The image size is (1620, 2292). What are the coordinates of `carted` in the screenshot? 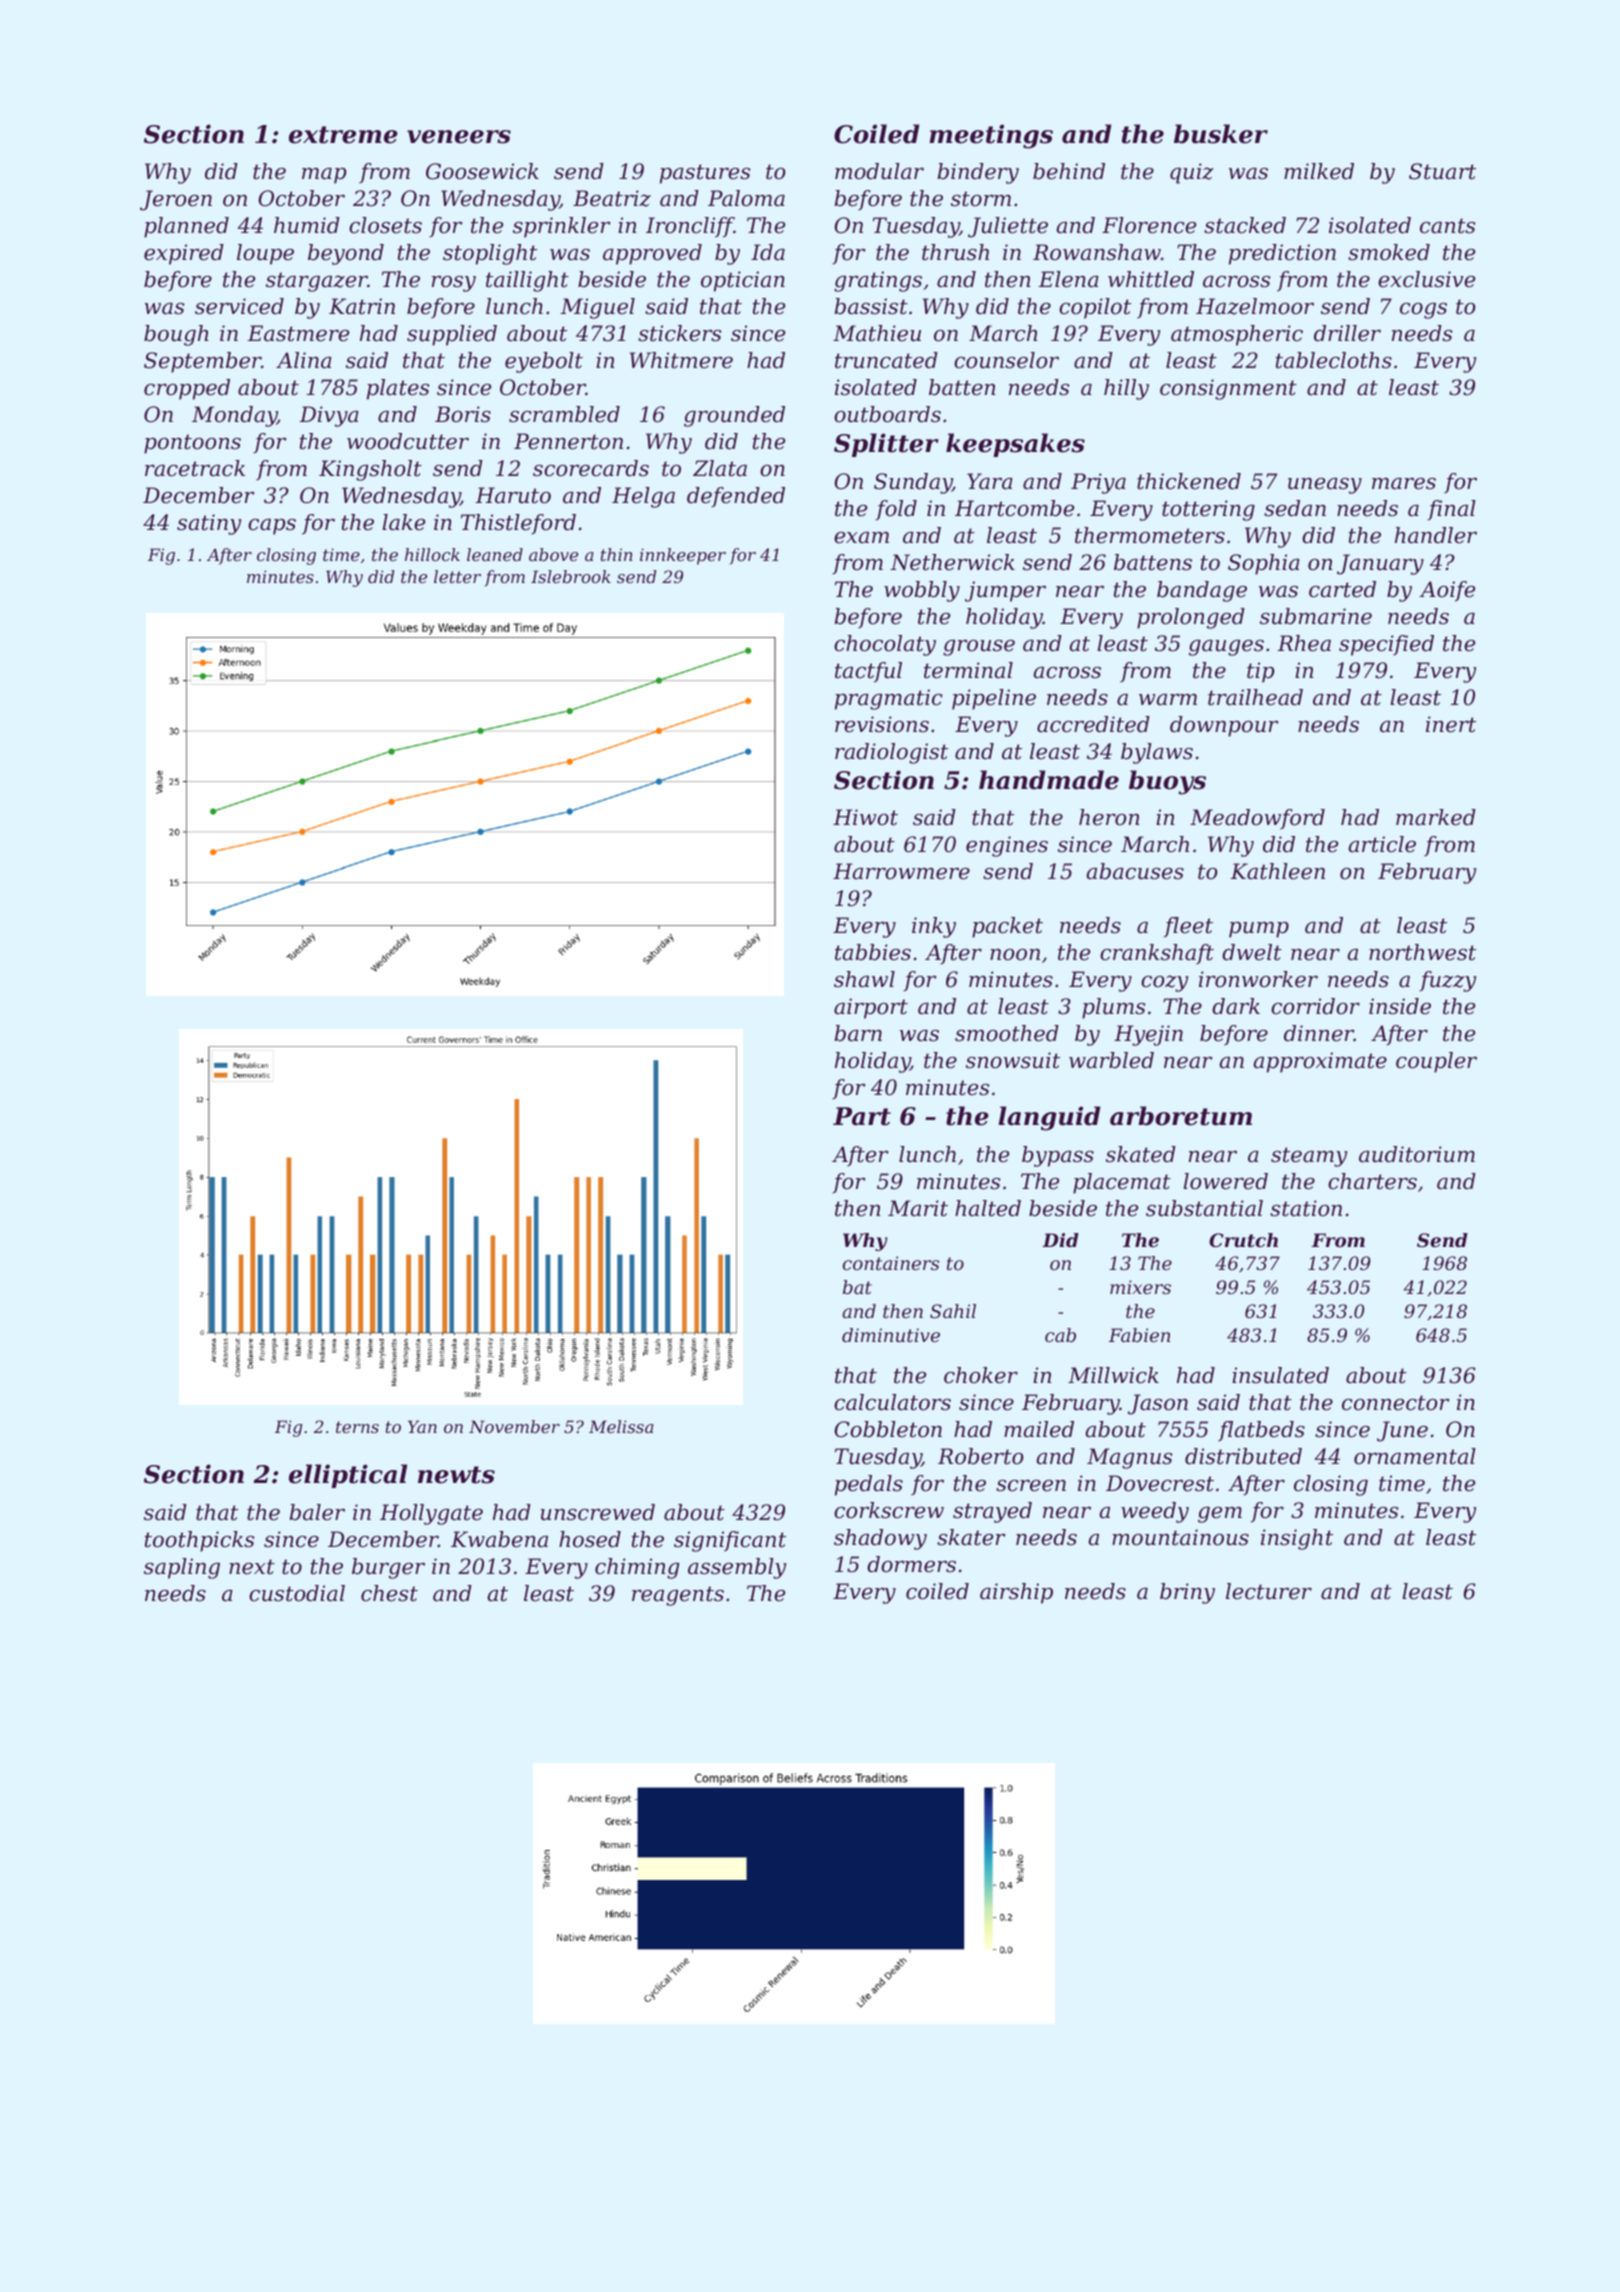 It's located at (1342, 589).
